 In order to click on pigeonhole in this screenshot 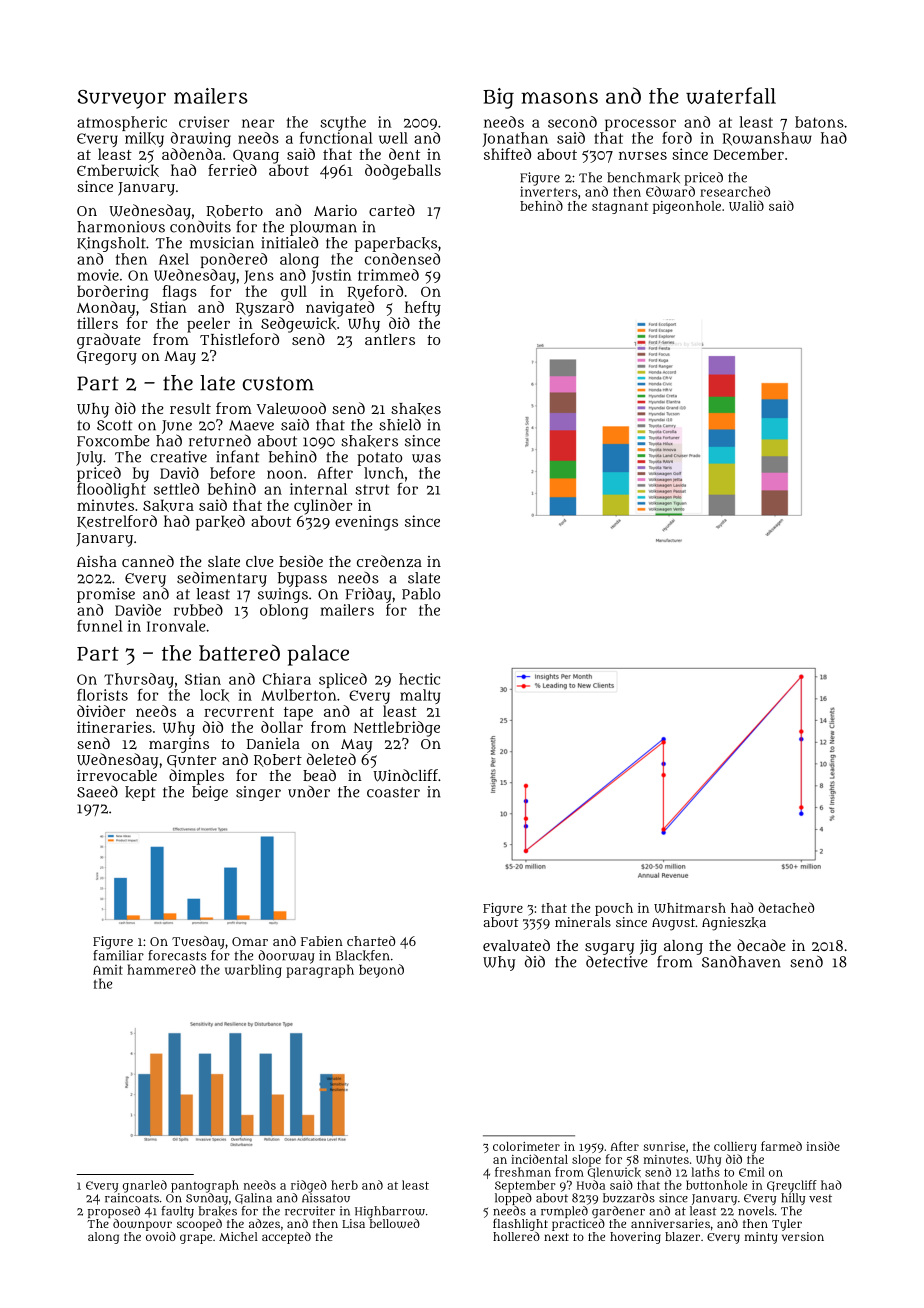, I will do `click(687, 207)`.
